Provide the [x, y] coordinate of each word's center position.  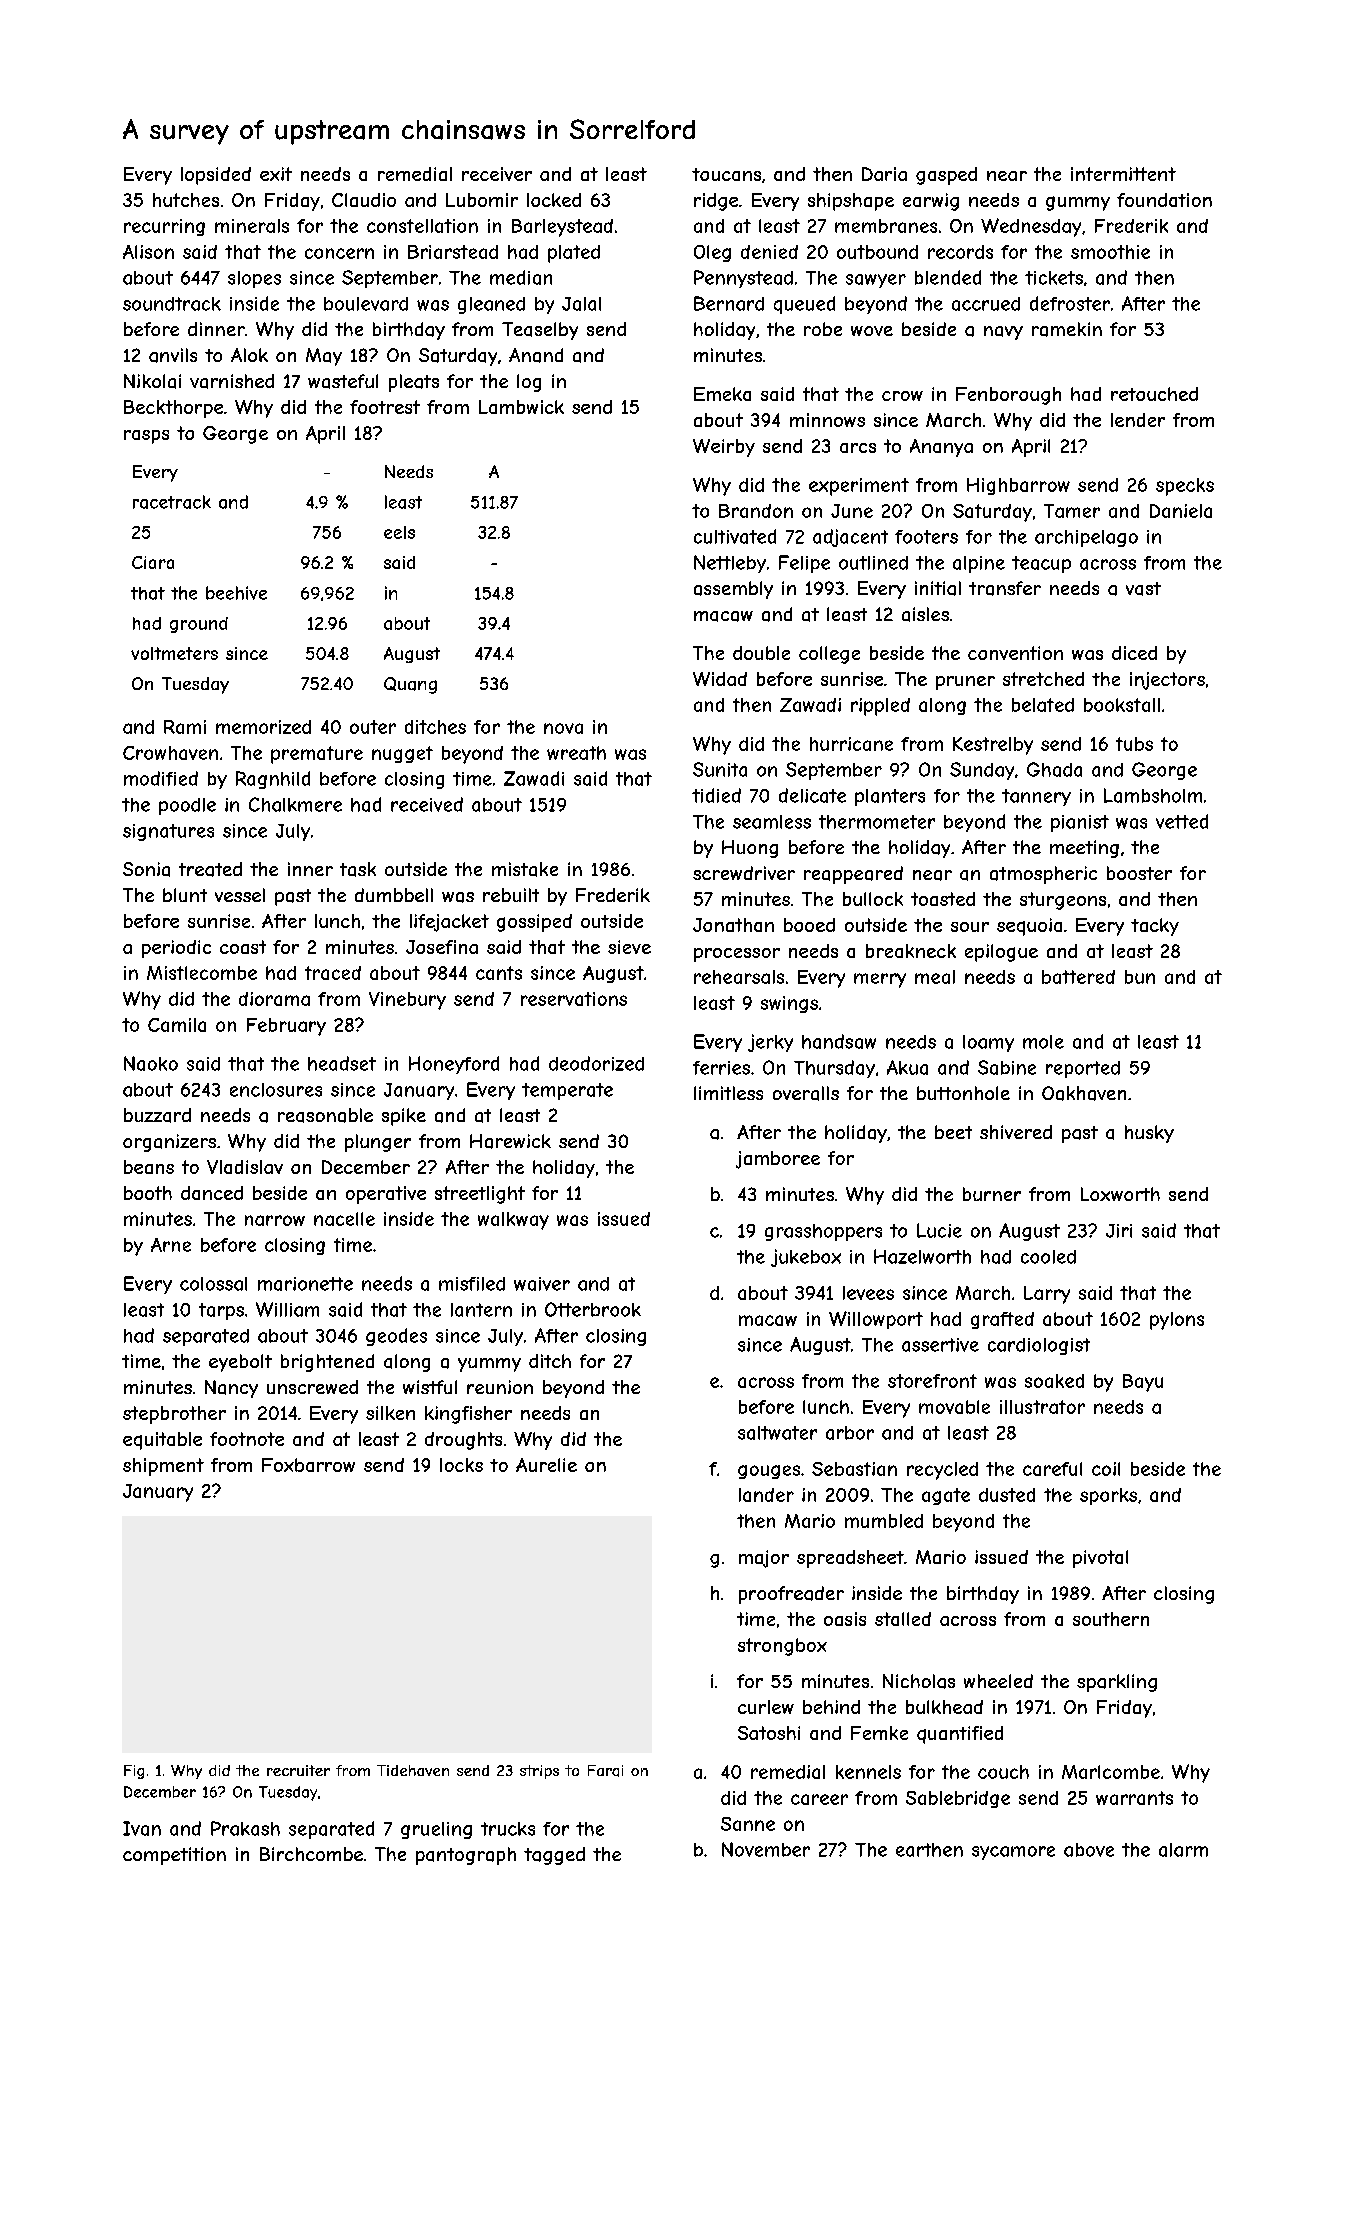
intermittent [1123, 174]
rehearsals [739, 977]
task [358, 869]
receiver [497, 174]
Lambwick [521, 407]
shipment [163, 1467]
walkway [513, 1221]
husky [1149, 1134]
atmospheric [1043, 875]
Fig [134, 1772]
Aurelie [546, 1465]
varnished [232, 381]
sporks [1108, 1496]
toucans [726, 174]
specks [1185, 487]
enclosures [276, 1090]
